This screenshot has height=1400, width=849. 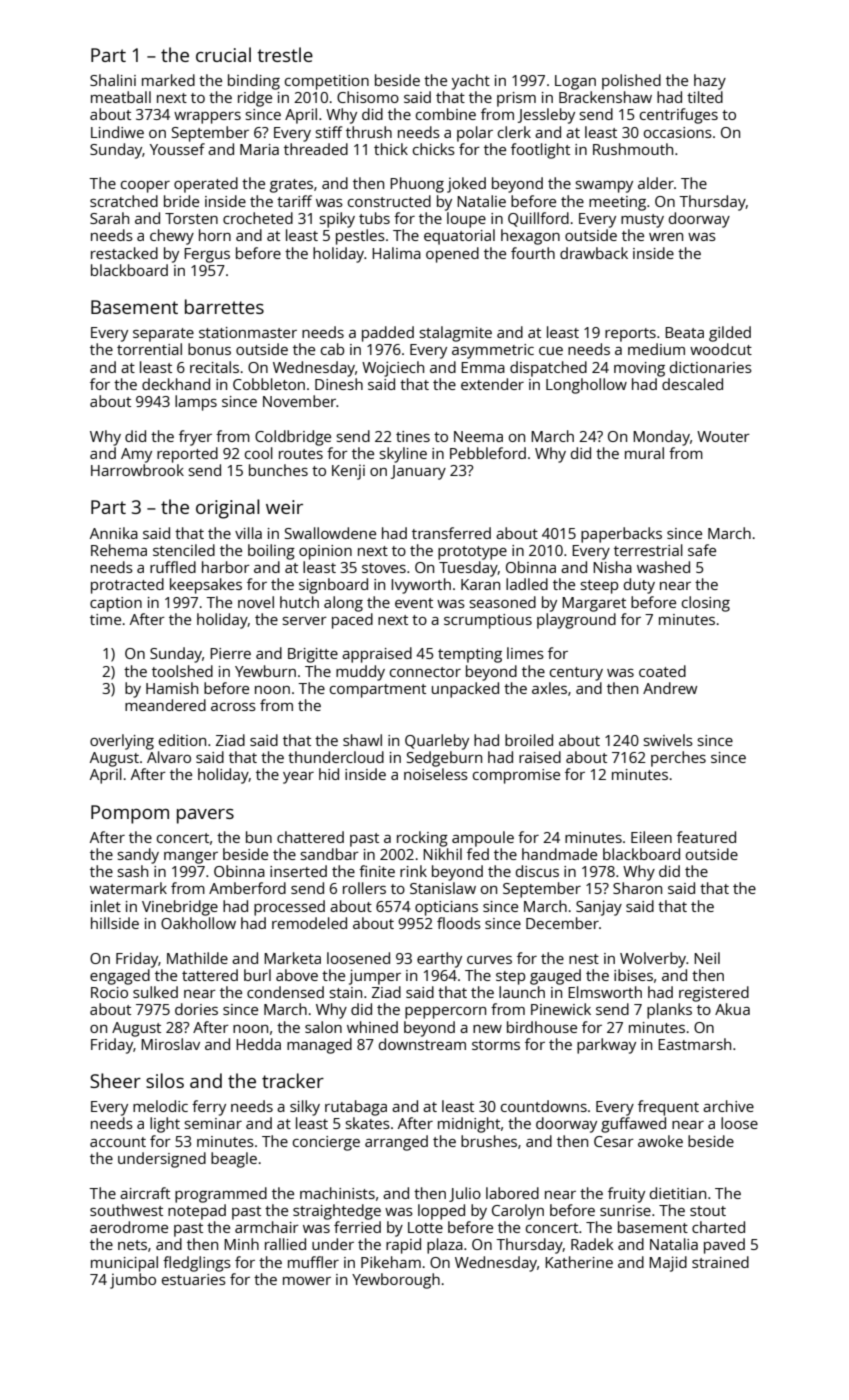 I want to click on Wouter, so click(x=723, y=436).
